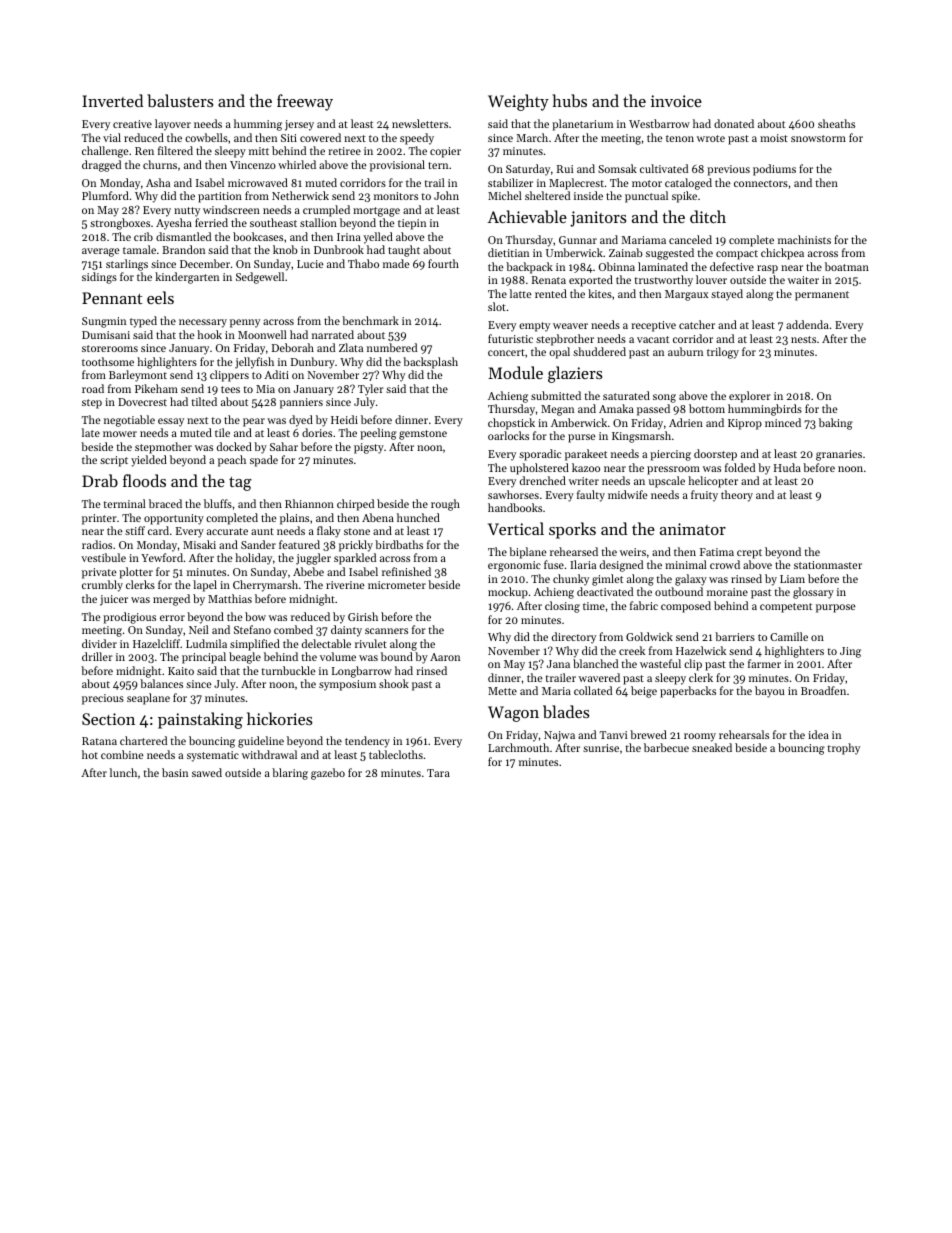  What do you see at coordinates (123, 772) in the screenshot?
I see `lunch` at bounding box center [123, 772].
